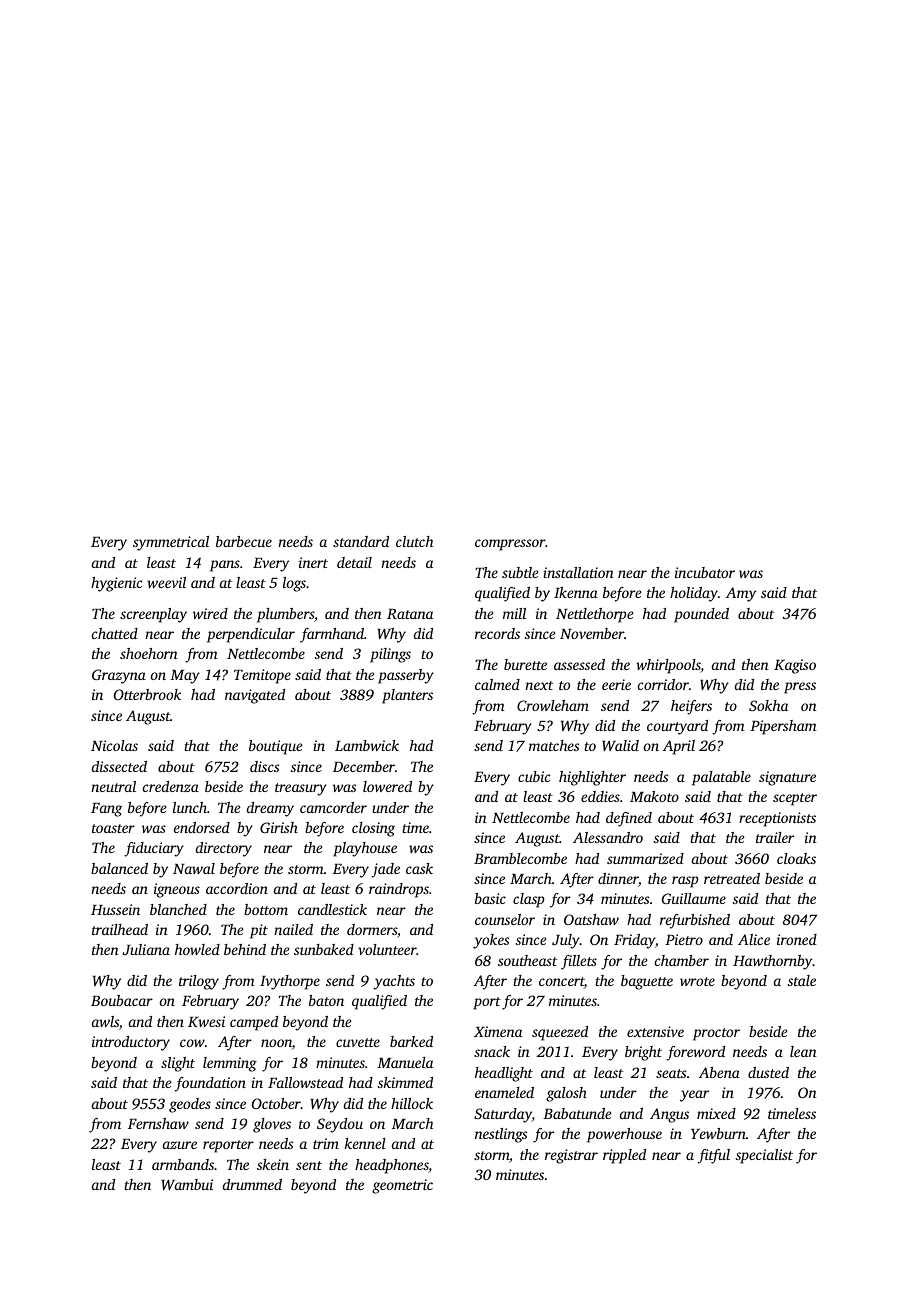 Image resolution: width=908 pixels, height=1316 pixels. What do you see at coordinates (119, 676) in the screenshot?
I see `Grazyna` at bounding box center [119, 676].
